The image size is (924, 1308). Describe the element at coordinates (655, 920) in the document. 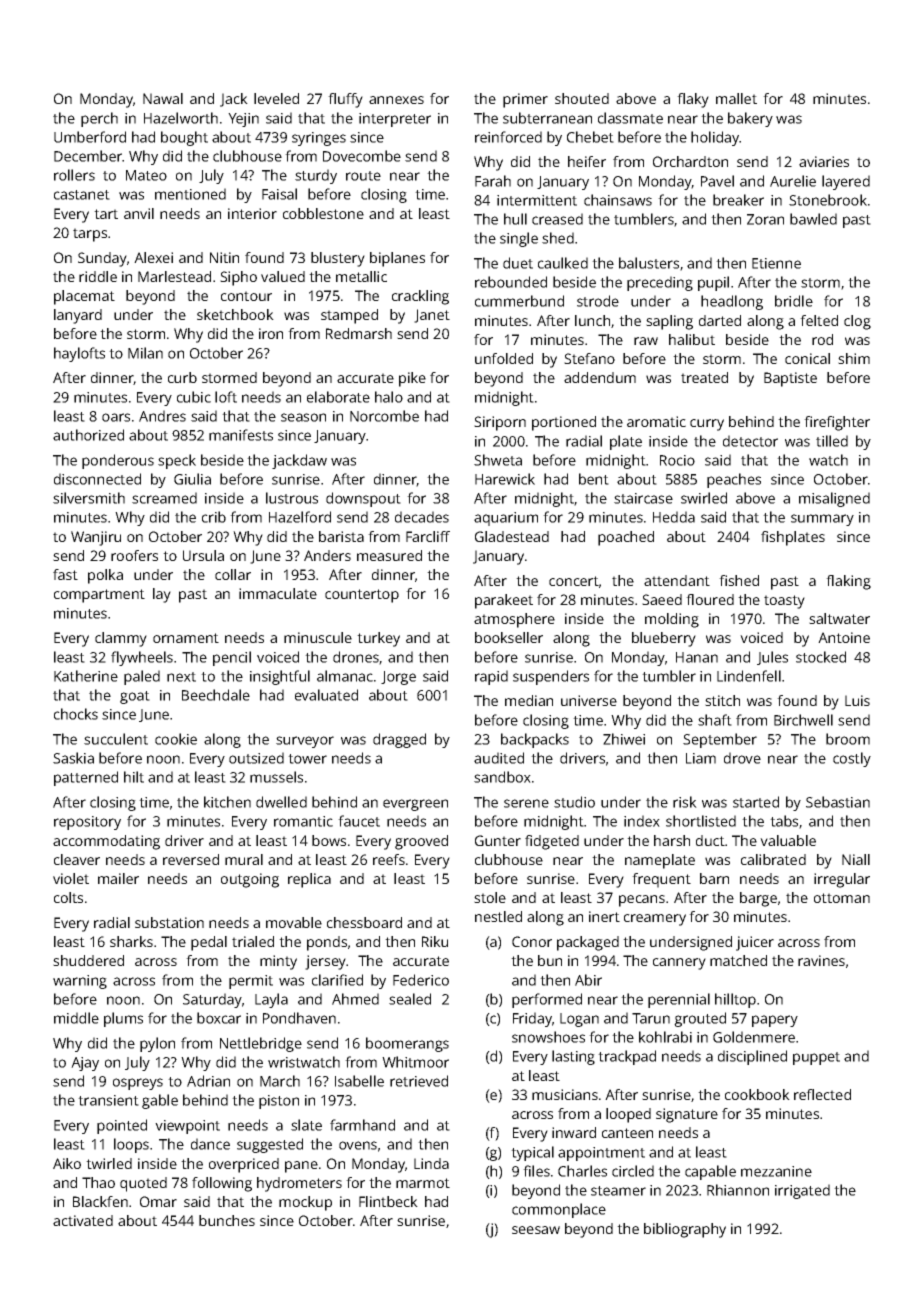

I see `creamery` at that location.
